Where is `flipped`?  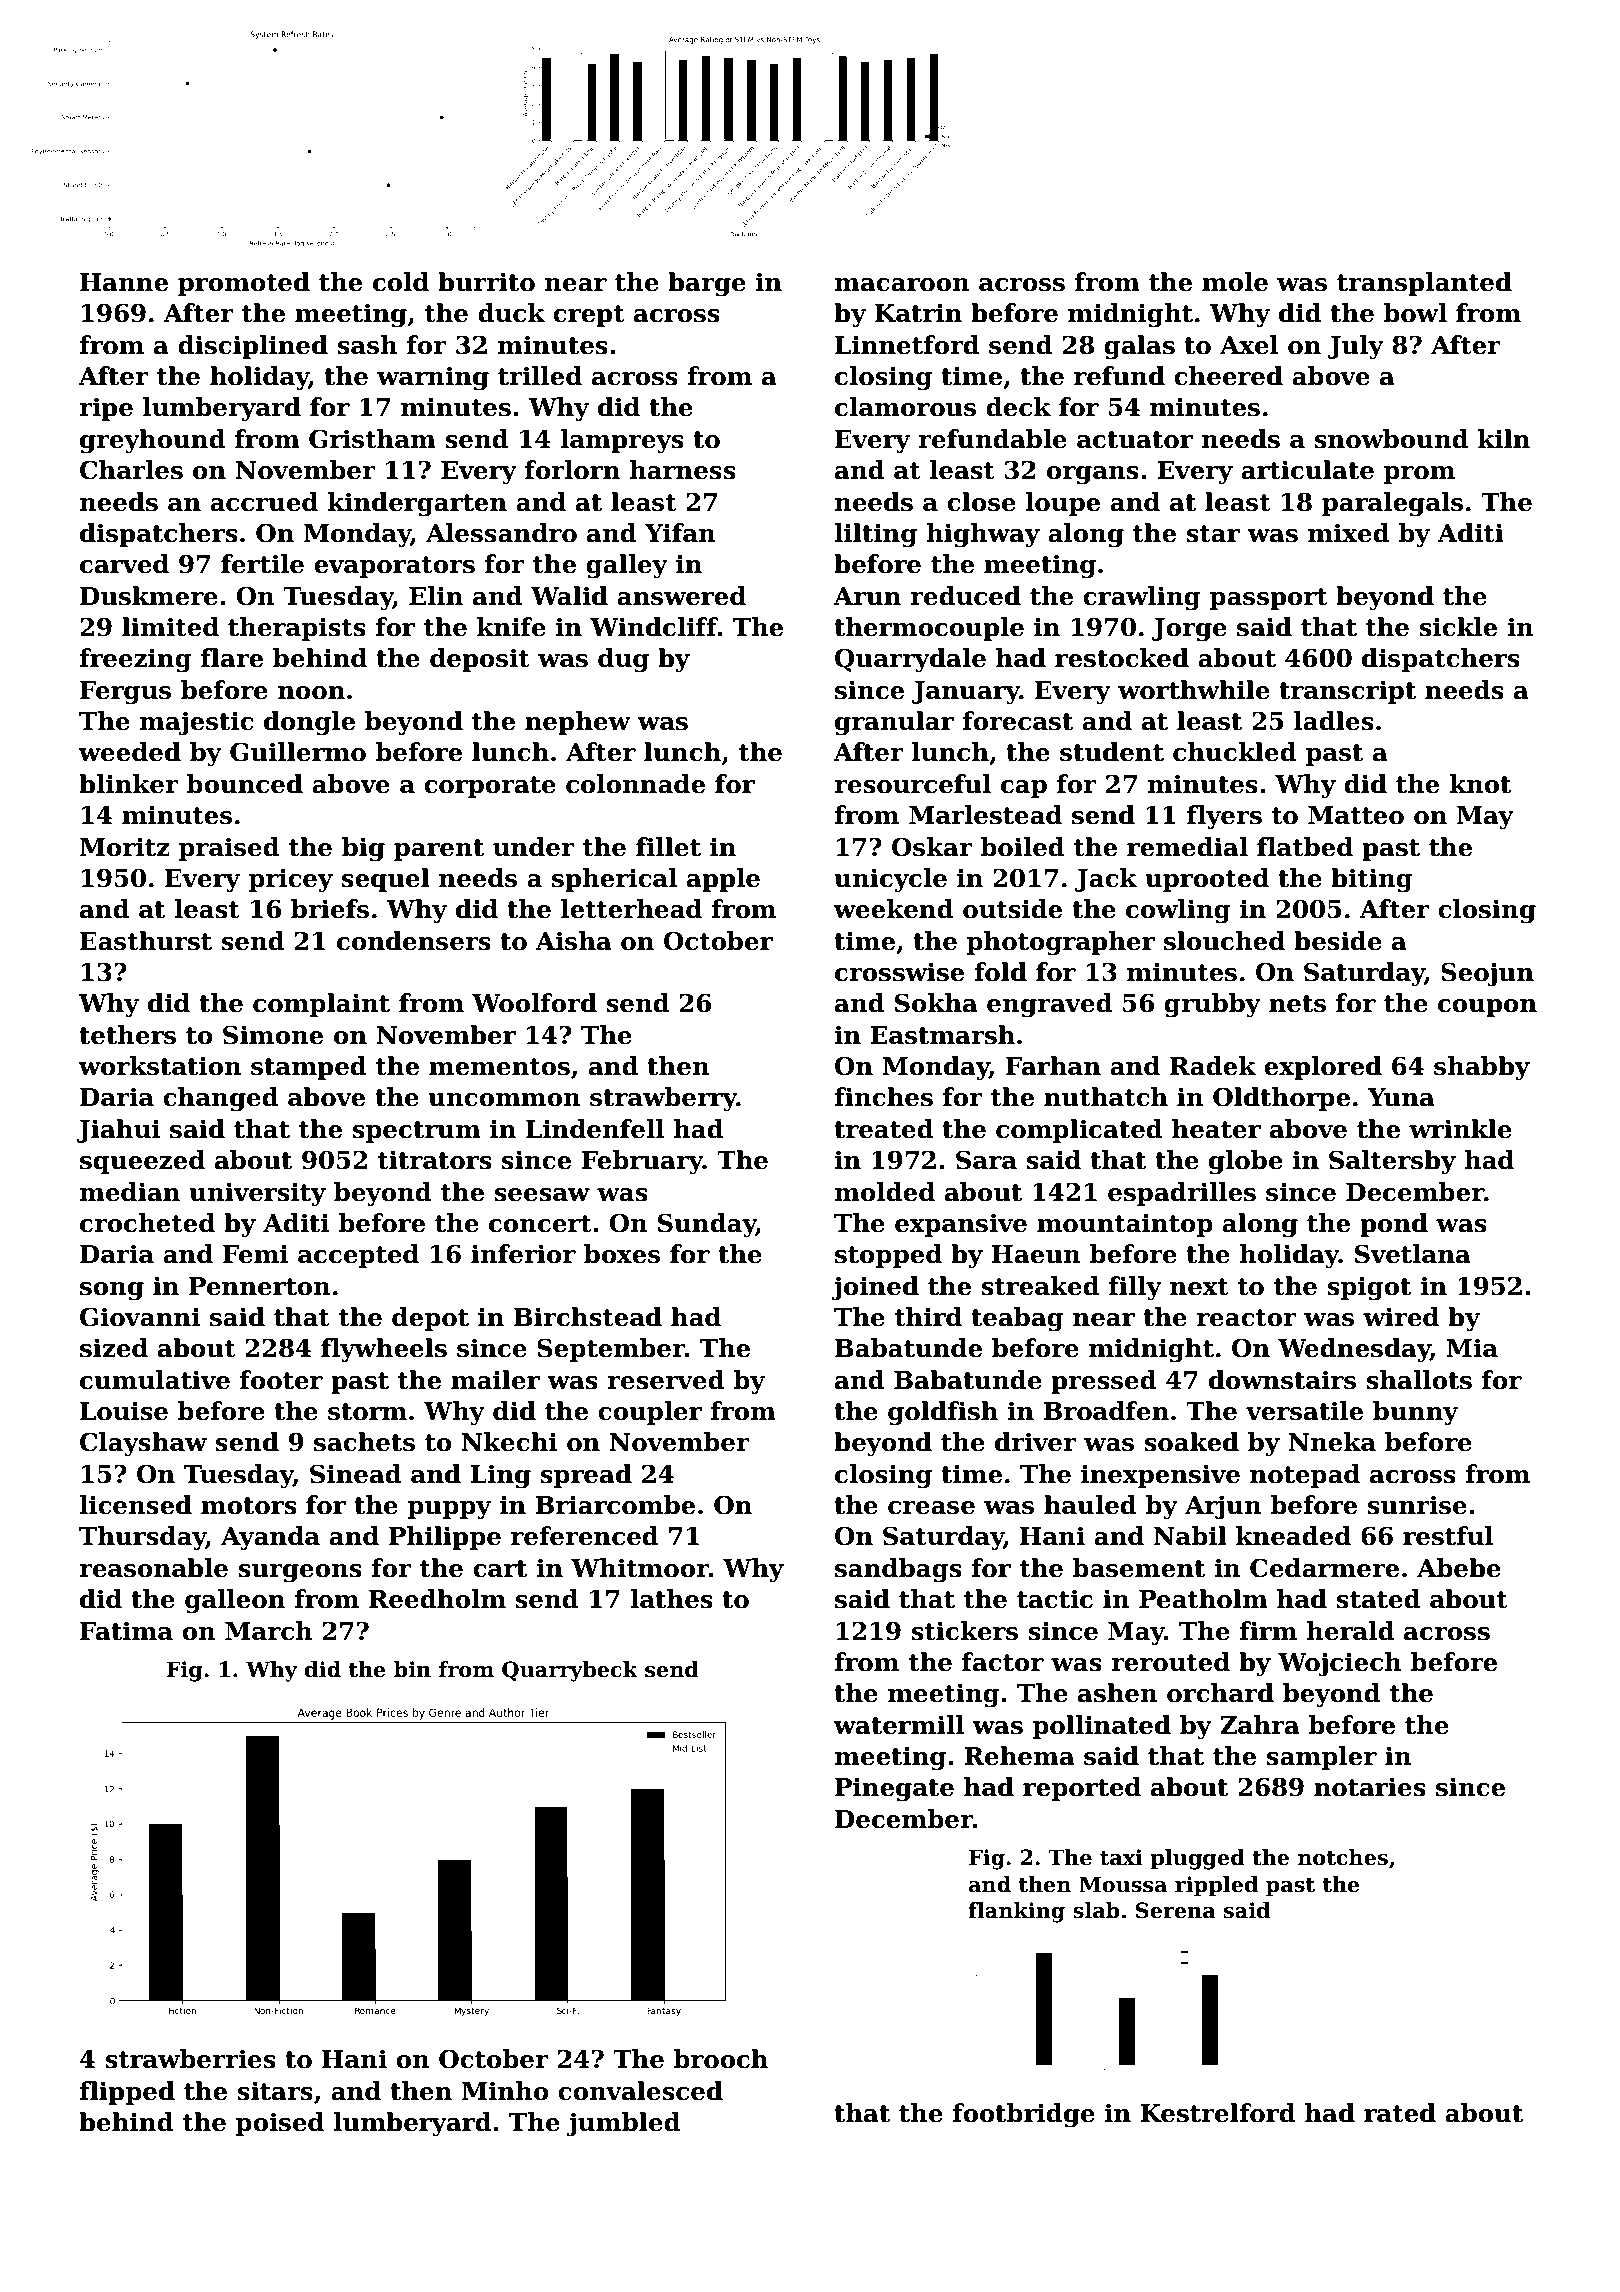
flipped is located at coordinates (127, 2093).
